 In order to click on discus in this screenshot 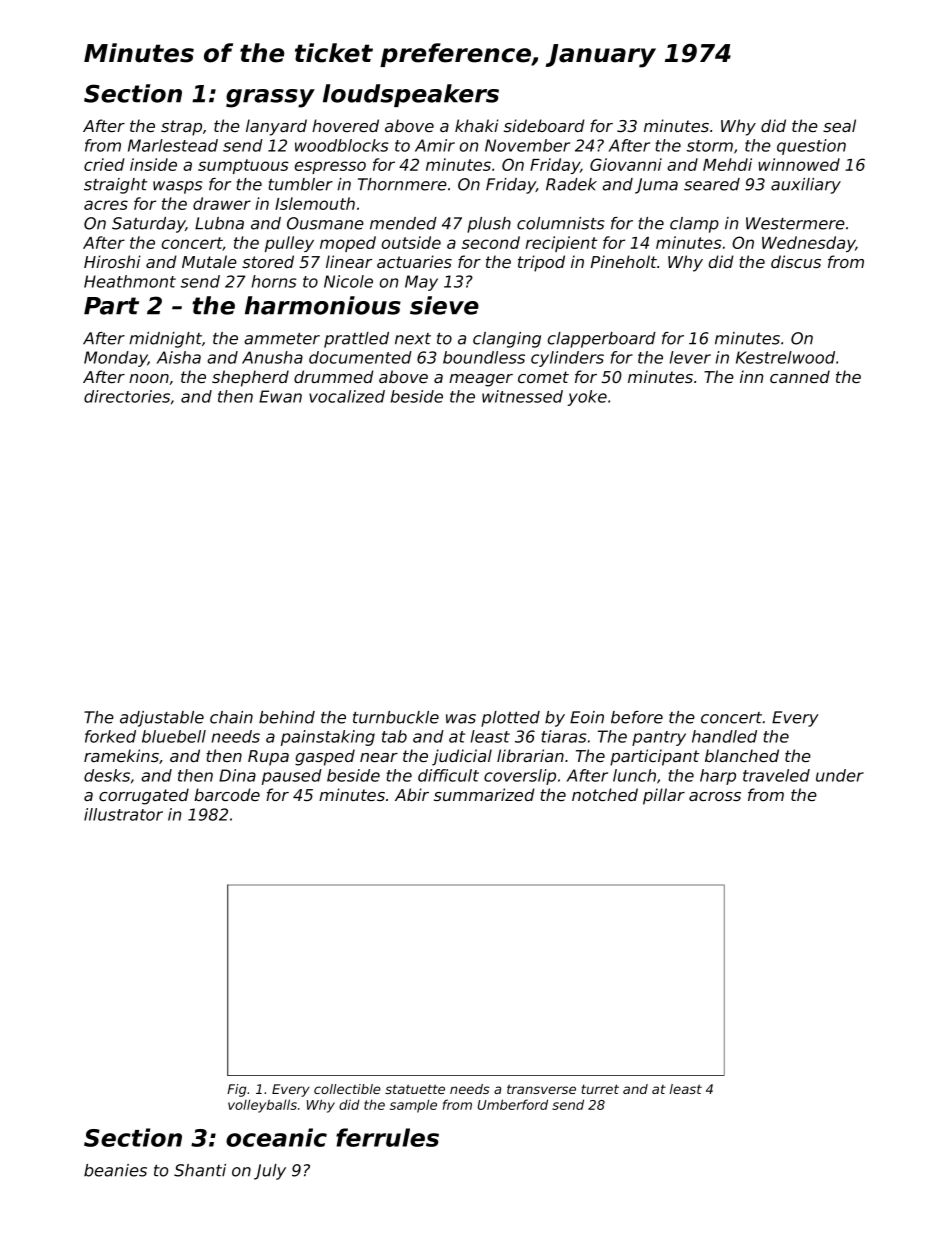, I will do `click(796, 261)`.
